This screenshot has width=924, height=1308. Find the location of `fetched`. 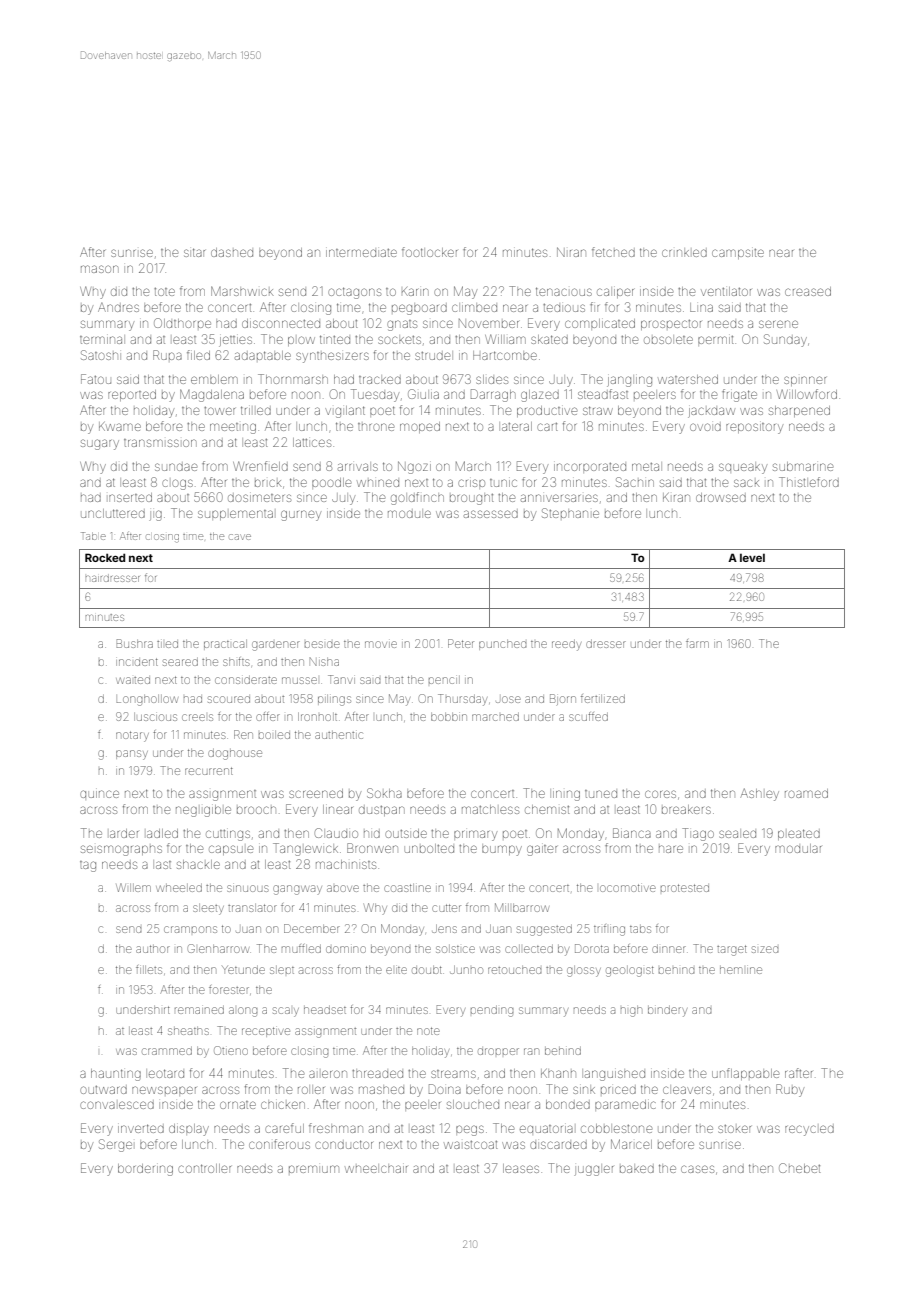

fetched is located at coordinates (613, 252).
